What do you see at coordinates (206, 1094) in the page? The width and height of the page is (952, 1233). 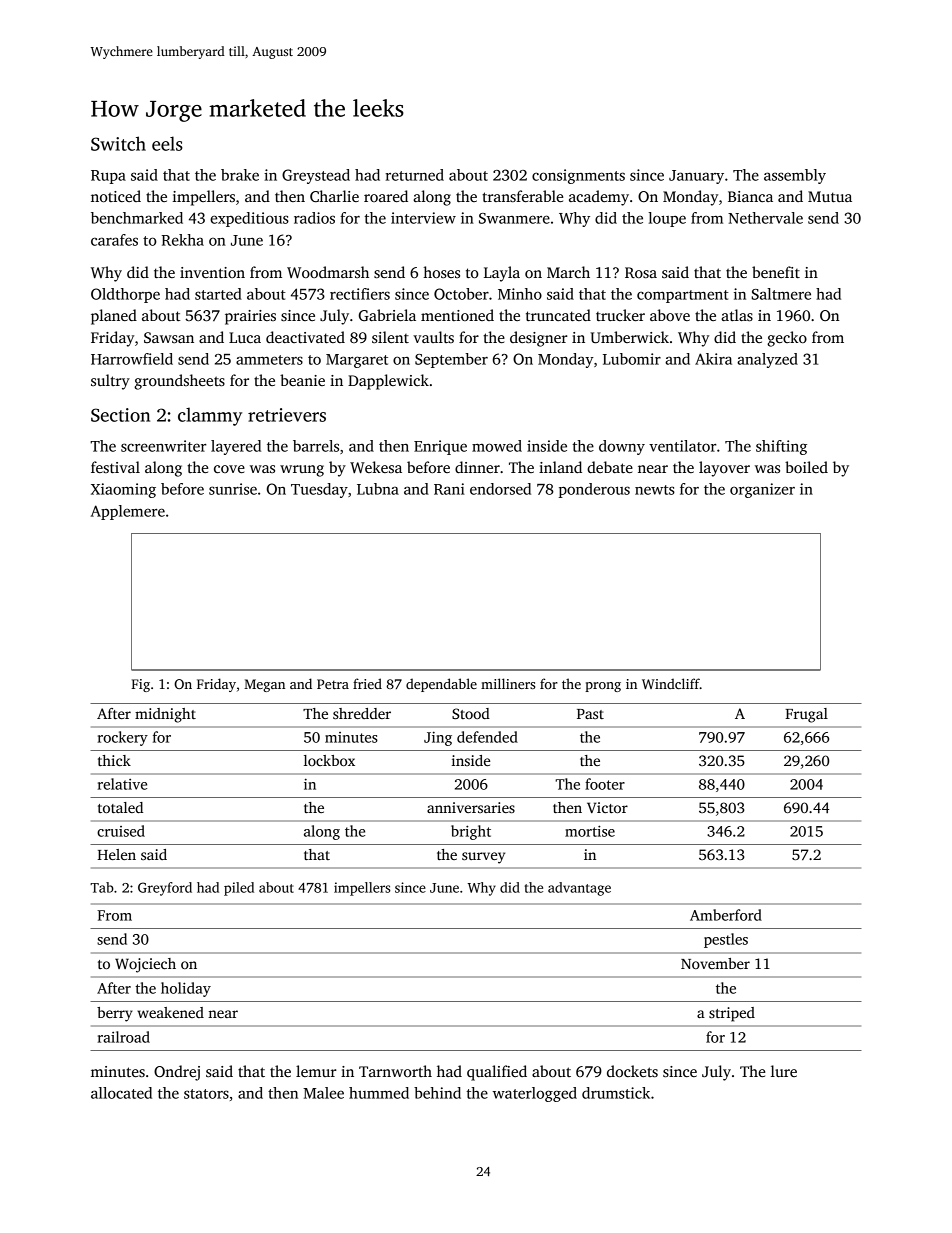 I see `stators` at bounding box center [206, 1094].
